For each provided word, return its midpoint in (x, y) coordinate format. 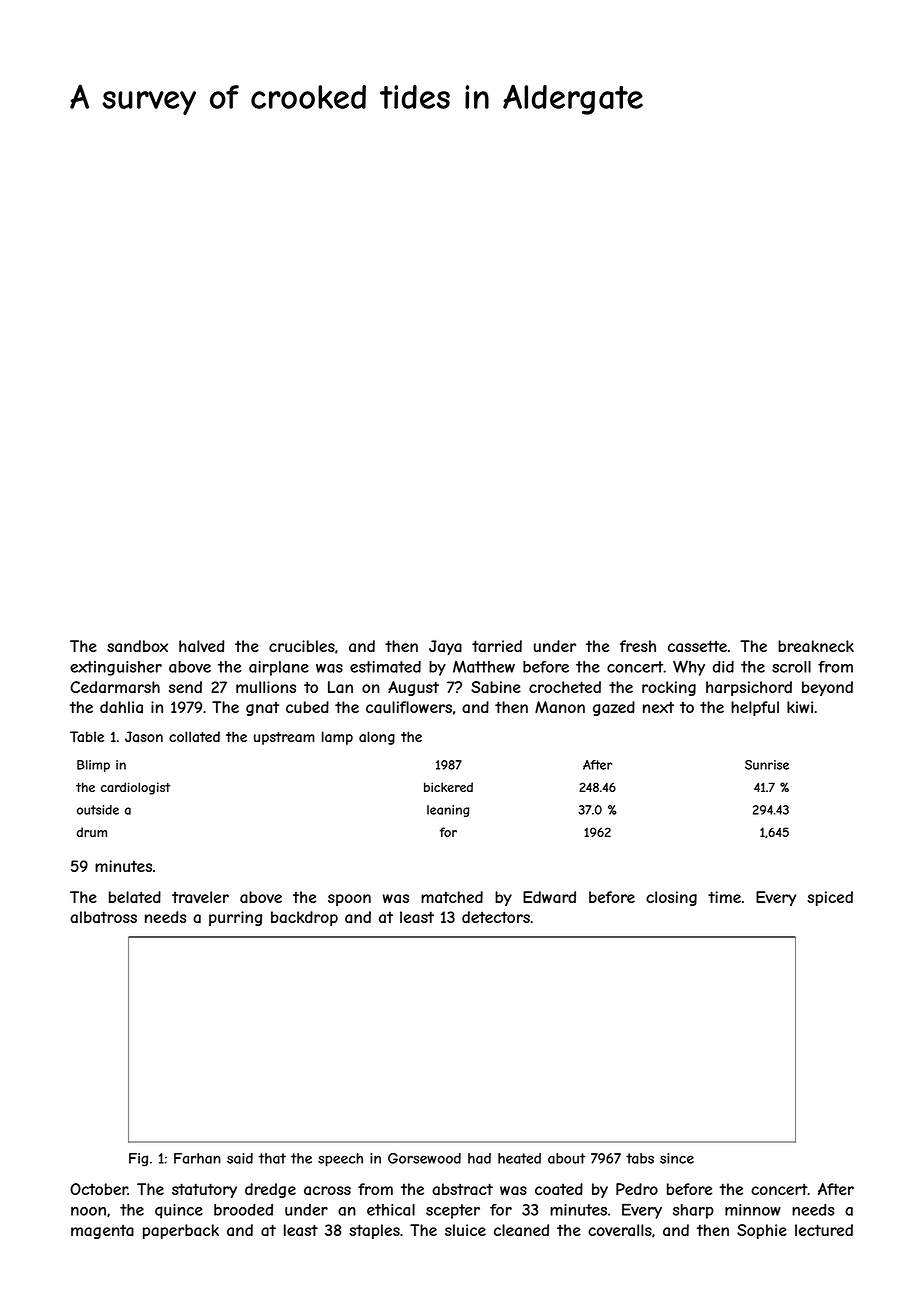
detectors (496, 917)
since (677, 1158)
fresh (638, 646)
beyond (827, 688)
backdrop (304, 918)
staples (374, 1231)
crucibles (302, 646)
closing (671, 898)
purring (235, 918)
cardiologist (135, 788)
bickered (448, 787)
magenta (102, 1232)
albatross (103, 917)
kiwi (800, 707)
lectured (824, 1230)
